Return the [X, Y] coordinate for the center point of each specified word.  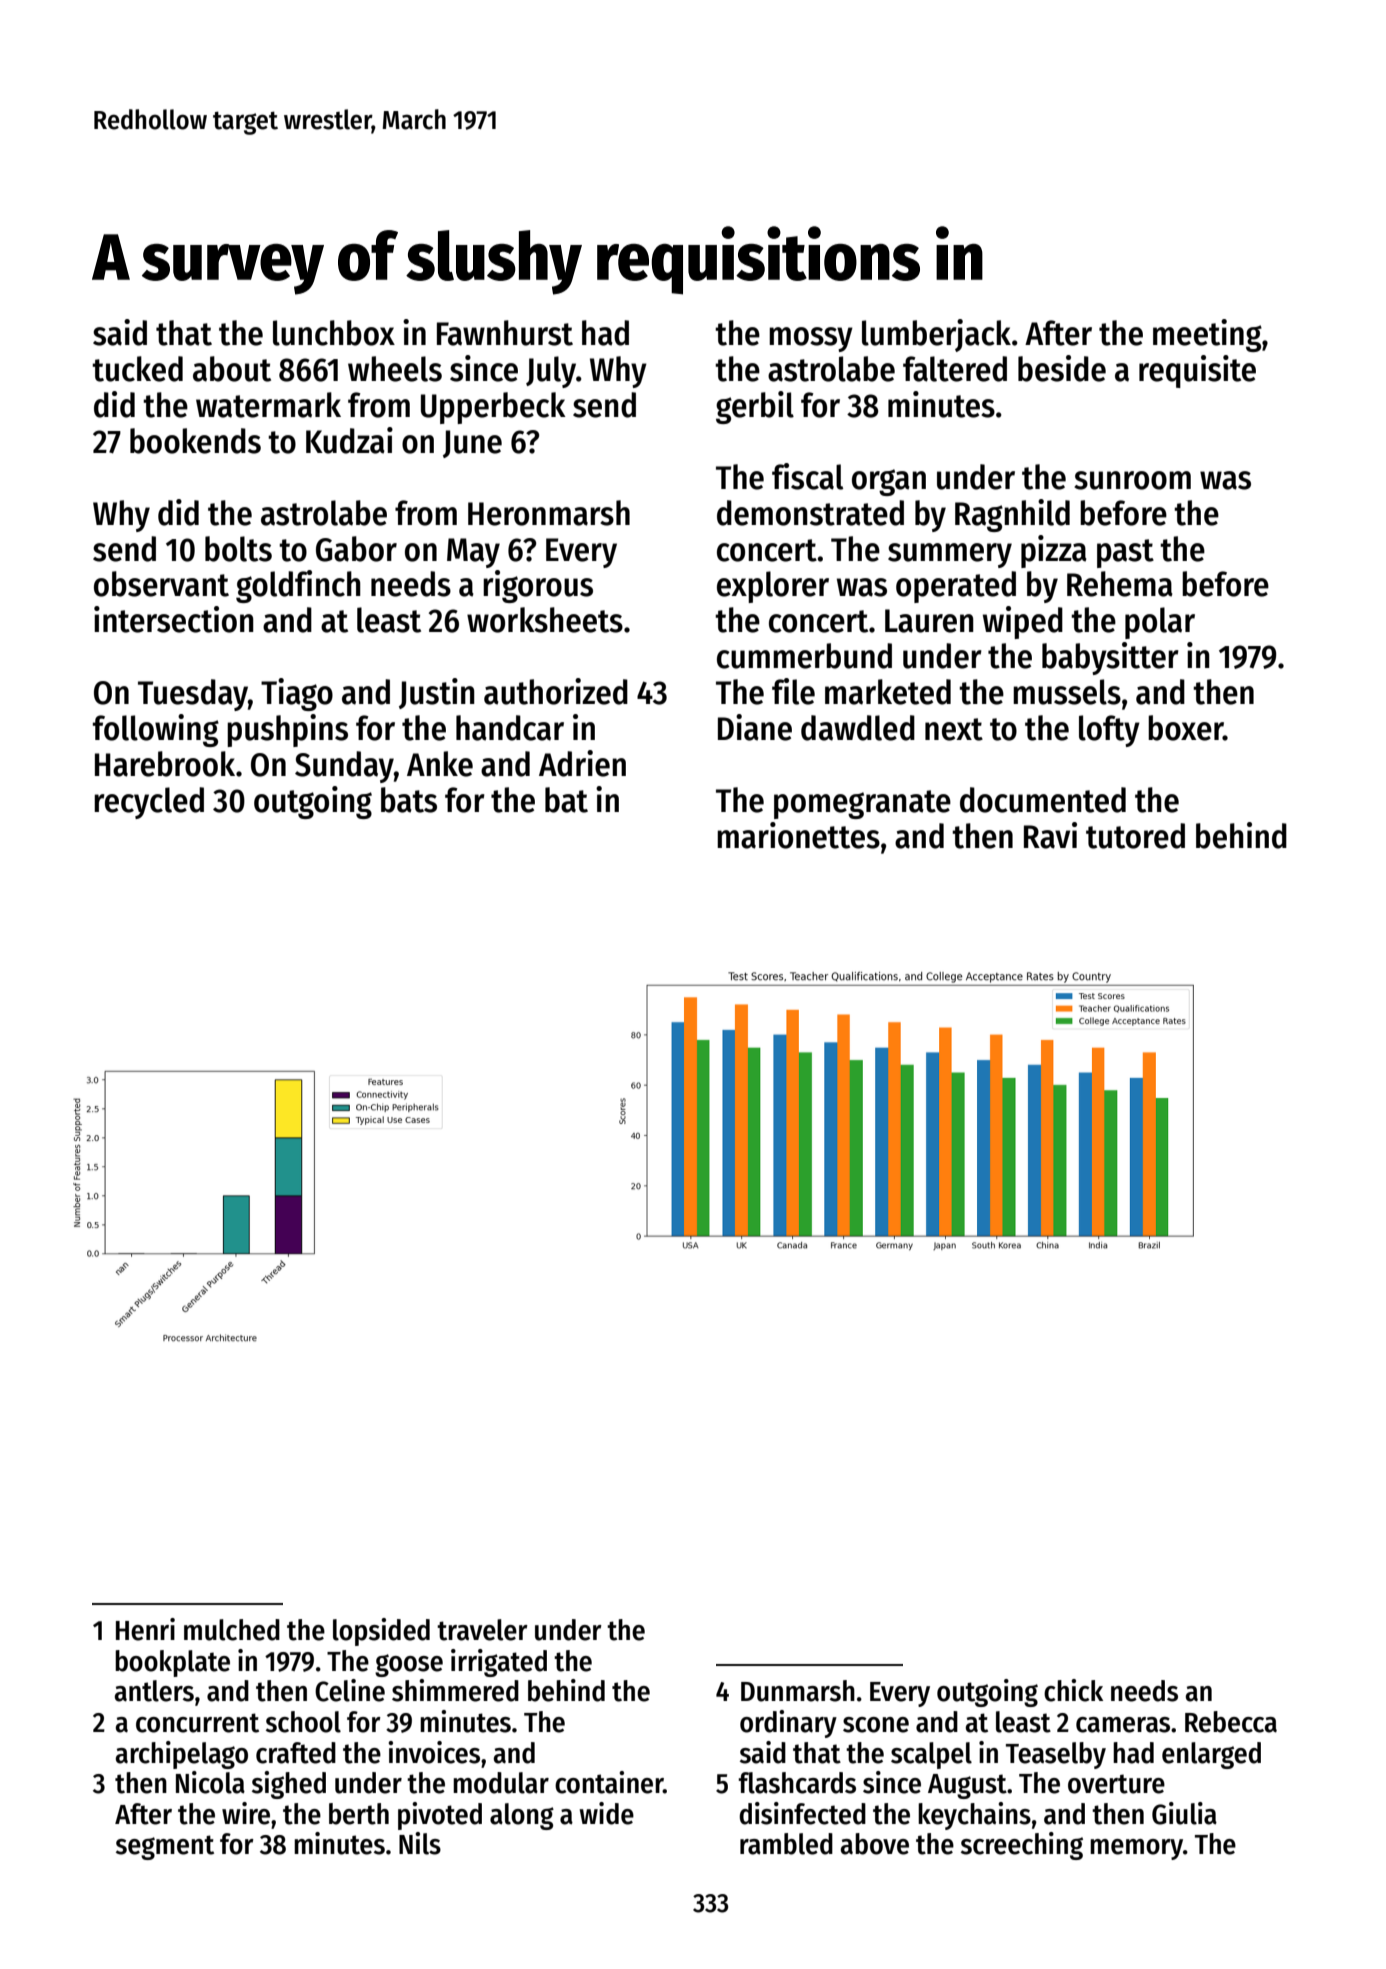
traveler [482, 1630]
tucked [137, 369]
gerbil [755, 407]
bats [409, 800]
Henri [145, 1629]
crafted [296, 1753]
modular [501, 1783]
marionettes [798, 835]
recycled [149, 803]
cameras [1123, 1725]
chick [1073, 1690]
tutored [1135, 836]
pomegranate [862, 804]
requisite [1197, 371]
